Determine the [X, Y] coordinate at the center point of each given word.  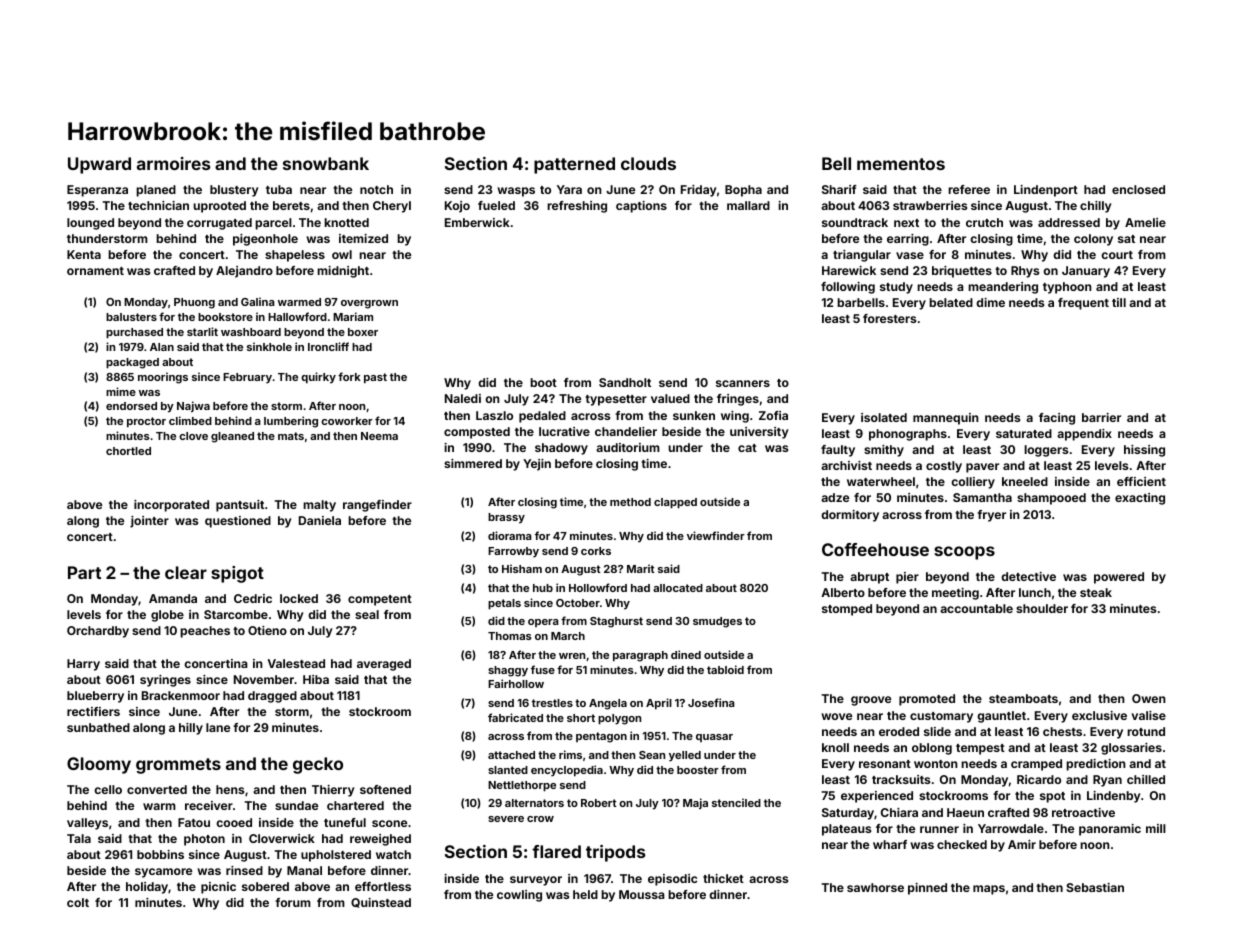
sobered [265, 886]
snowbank [326, 163]
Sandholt [625, 382]
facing [1057, 419]
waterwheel [881, 481]
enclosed [1138, 189]
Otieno [267, 630]
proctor [146, 422]
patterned [574, 165]
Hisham [522, 568]
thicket [723, 878]
